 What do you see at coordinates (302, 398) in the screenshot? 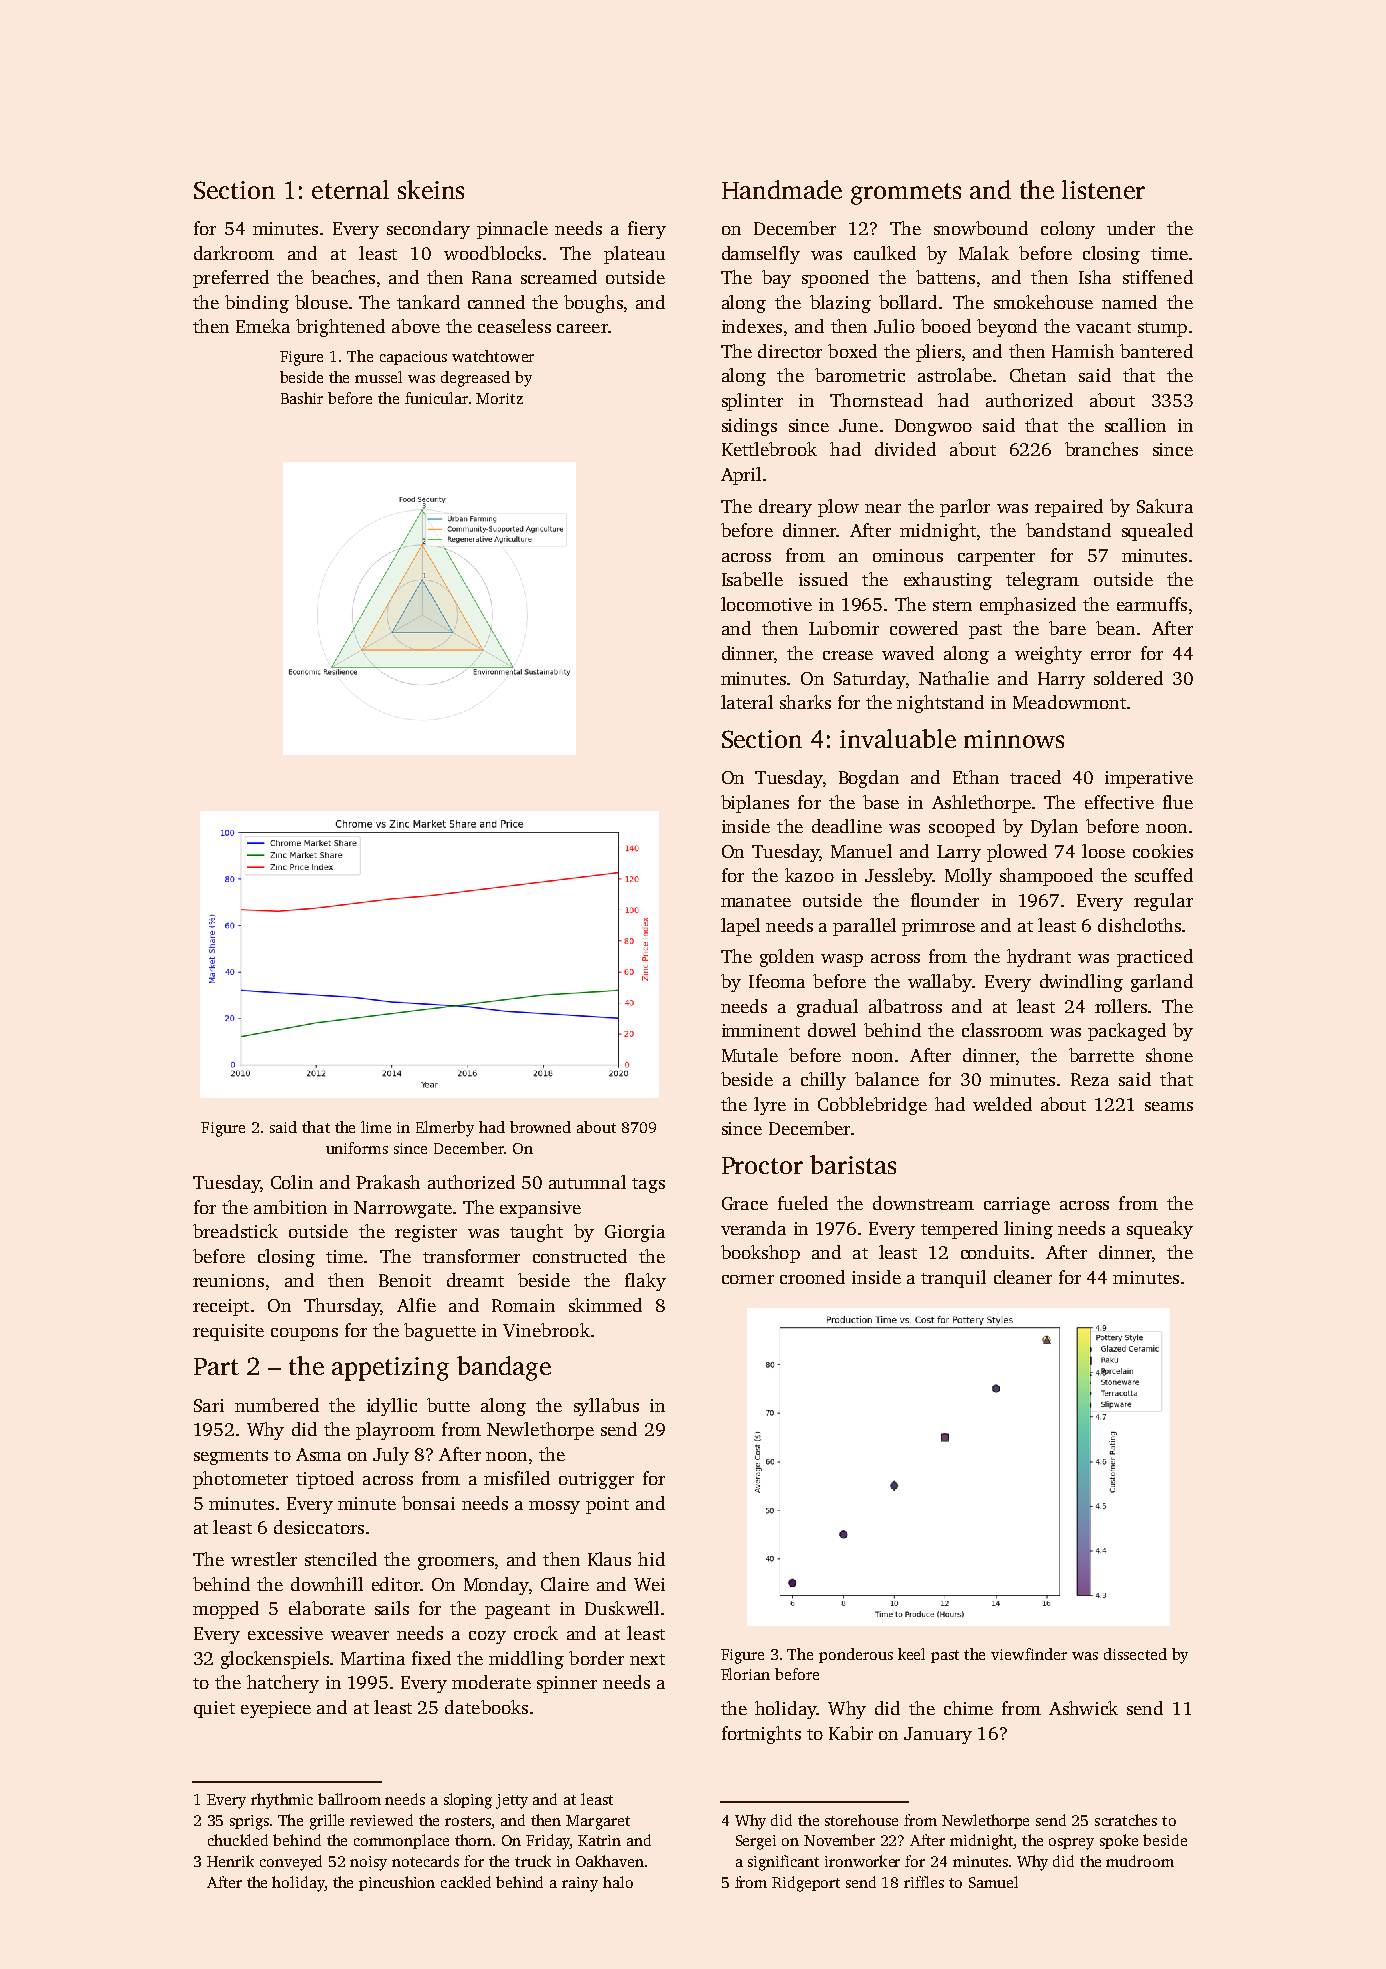
I see `Bashir` at bounding box center [302, 398].
